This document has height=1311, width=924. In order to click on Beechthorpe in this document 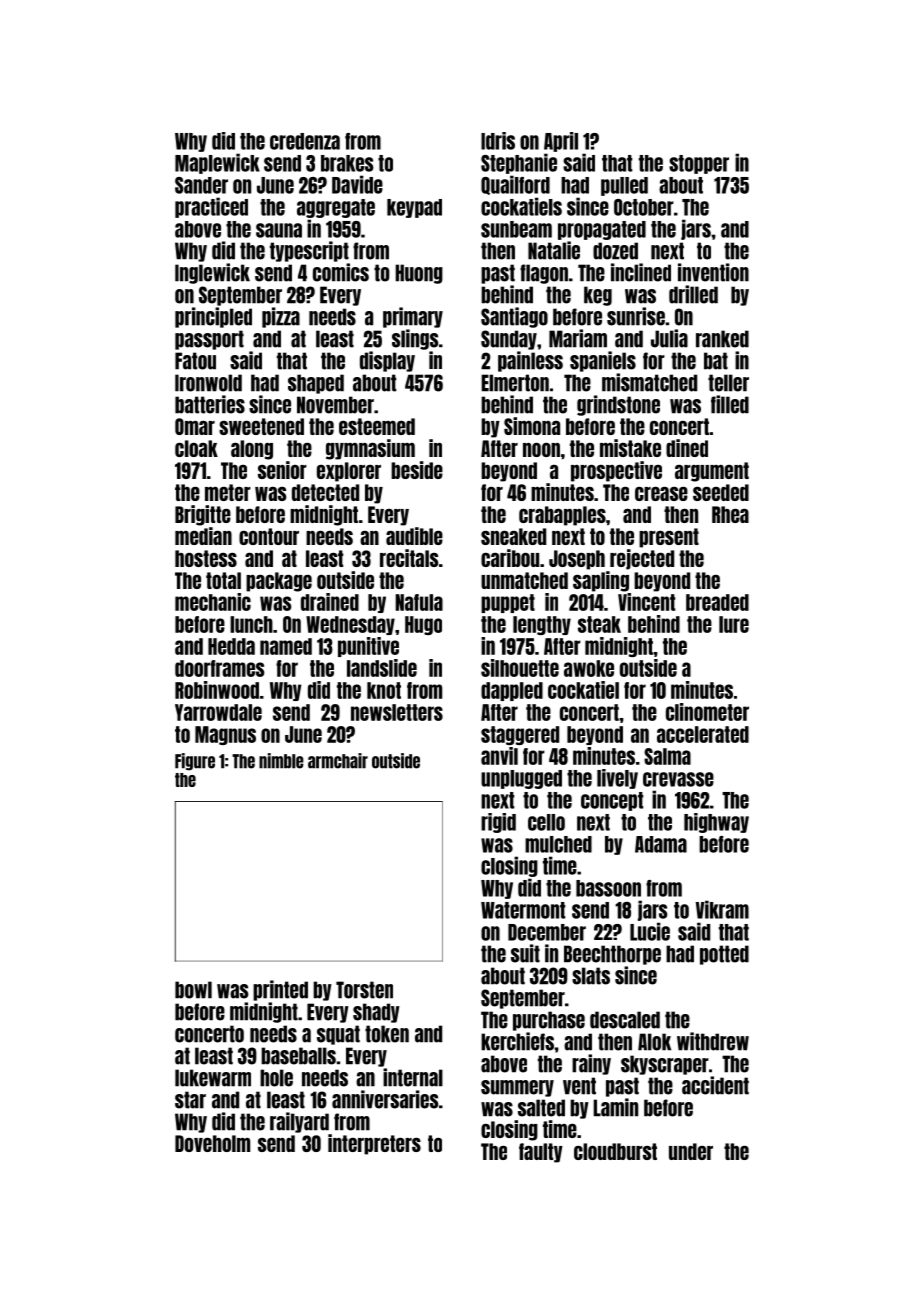, I will do `click(612, 955)`.
